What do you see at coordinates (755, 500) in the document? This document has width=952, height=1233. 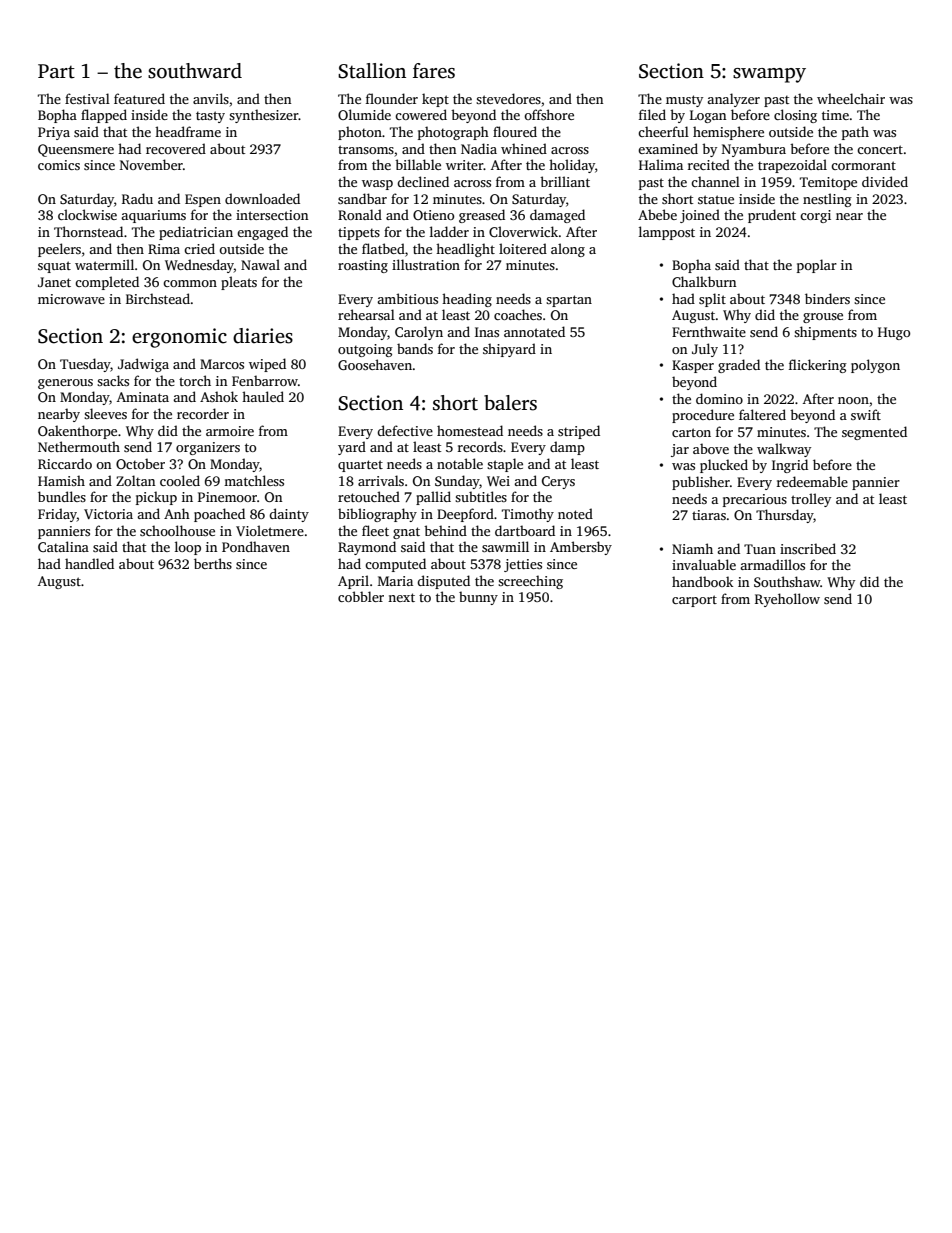 I see `precarious` at bounding box center [755, 500].
